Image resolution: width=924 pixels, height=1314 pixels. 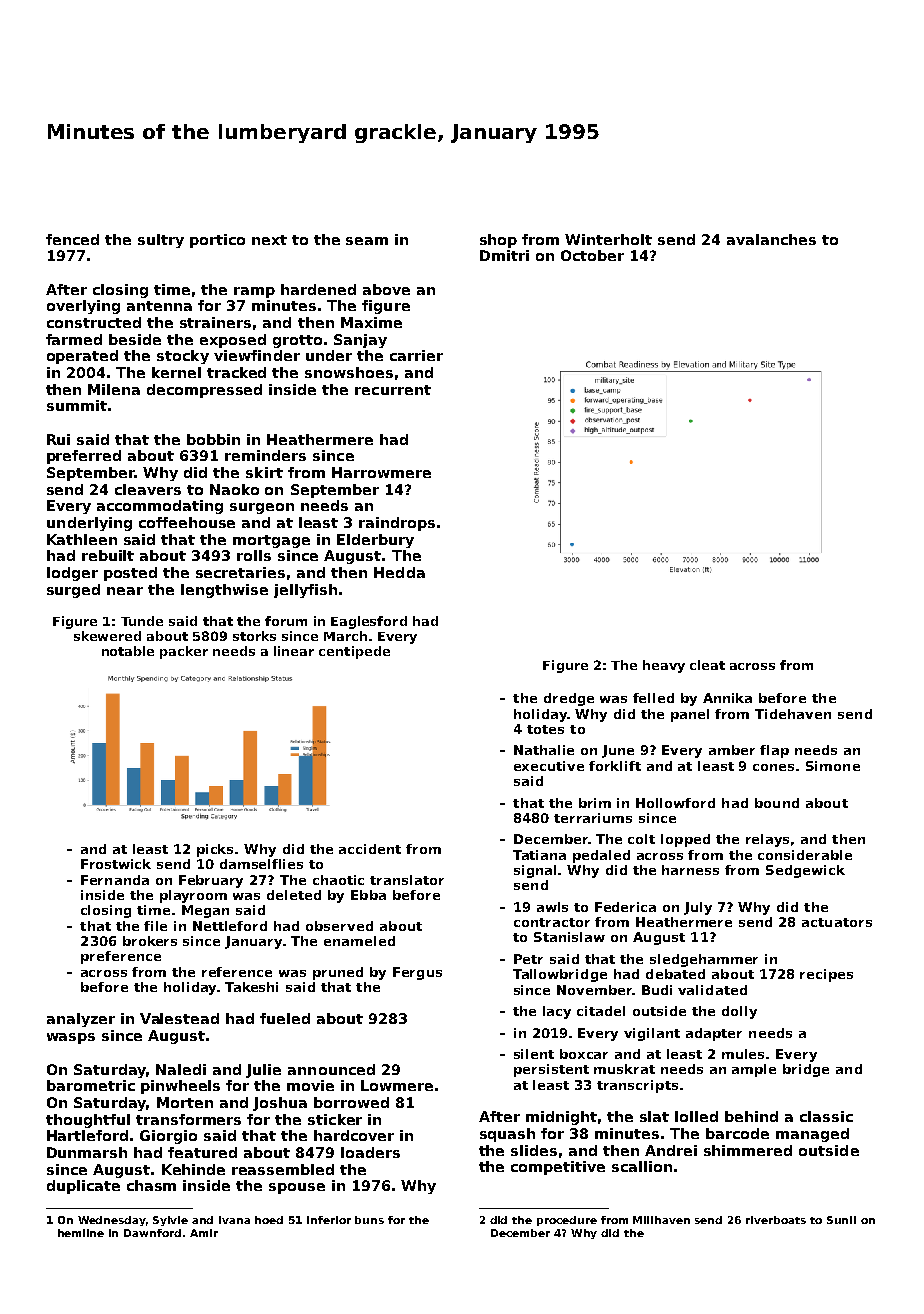 I want to click on actuators, so click(x=837, y=922).
